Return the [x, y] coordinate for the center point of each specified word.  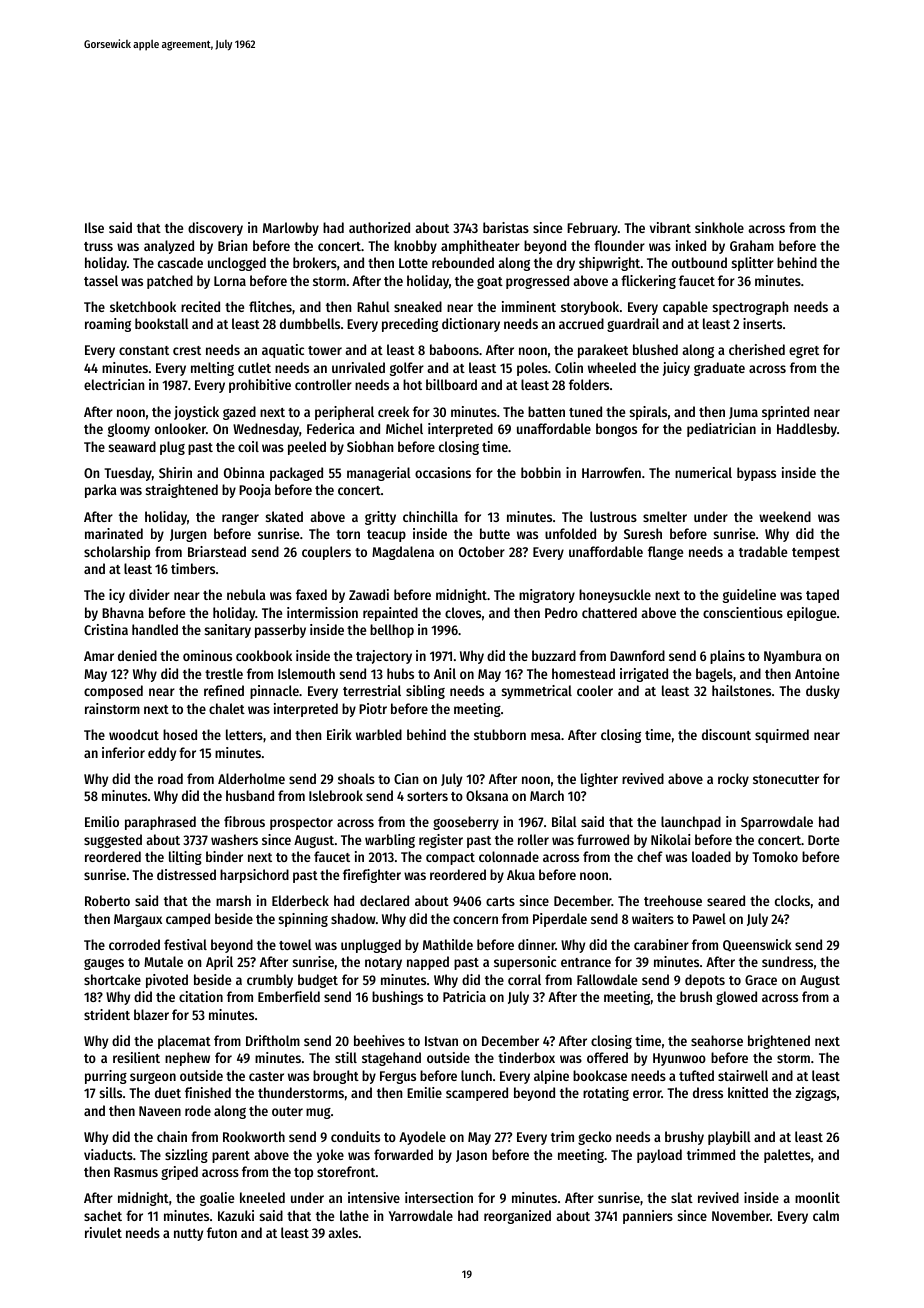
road [170, 778]
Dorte [823, 840]
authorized [379, 227]
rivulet [103, 1232]
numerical [703, 472]
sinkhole [719, 227]
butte [495, 533]
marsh [233, 900]
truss [98, 246]
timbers [193, 568]
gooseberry [466, 823]
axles [343, 1232]
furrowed [603, 839]
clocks [792, 900]
